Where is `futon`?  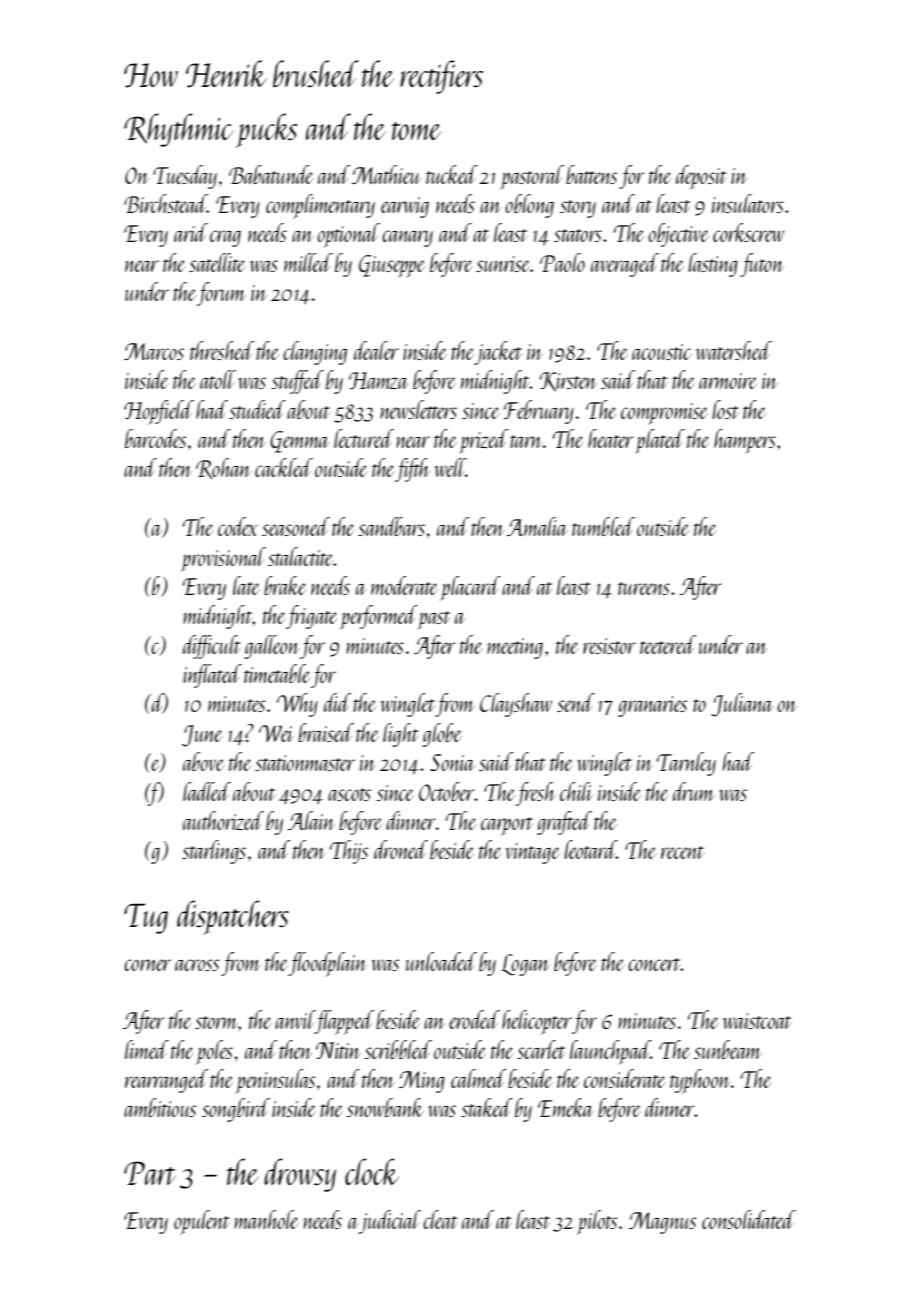 futon is located at coordinates (762, 265).
